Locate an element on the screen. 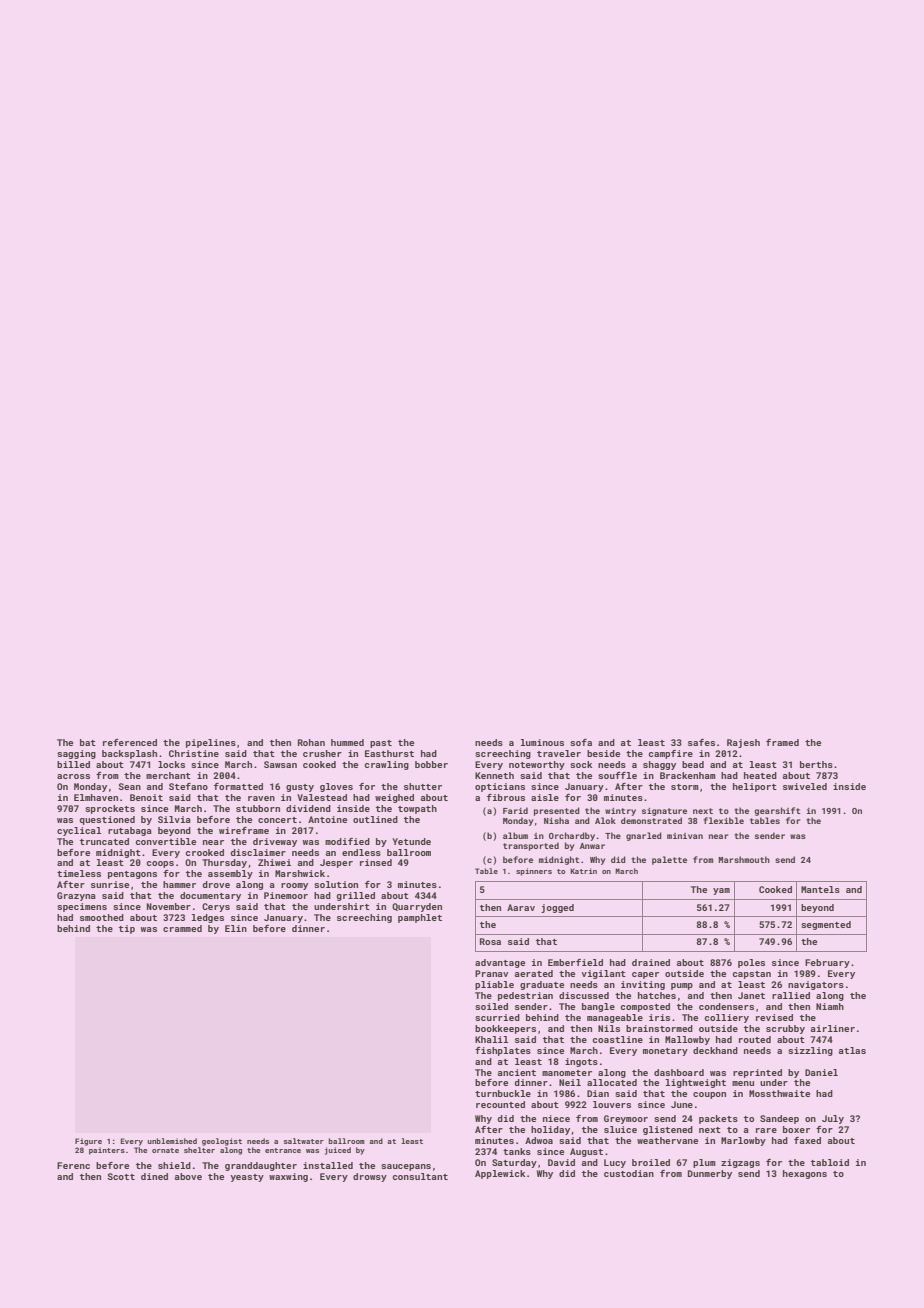 The image size is (924, 1308). geologist is located at coordinates (222, 1142).
